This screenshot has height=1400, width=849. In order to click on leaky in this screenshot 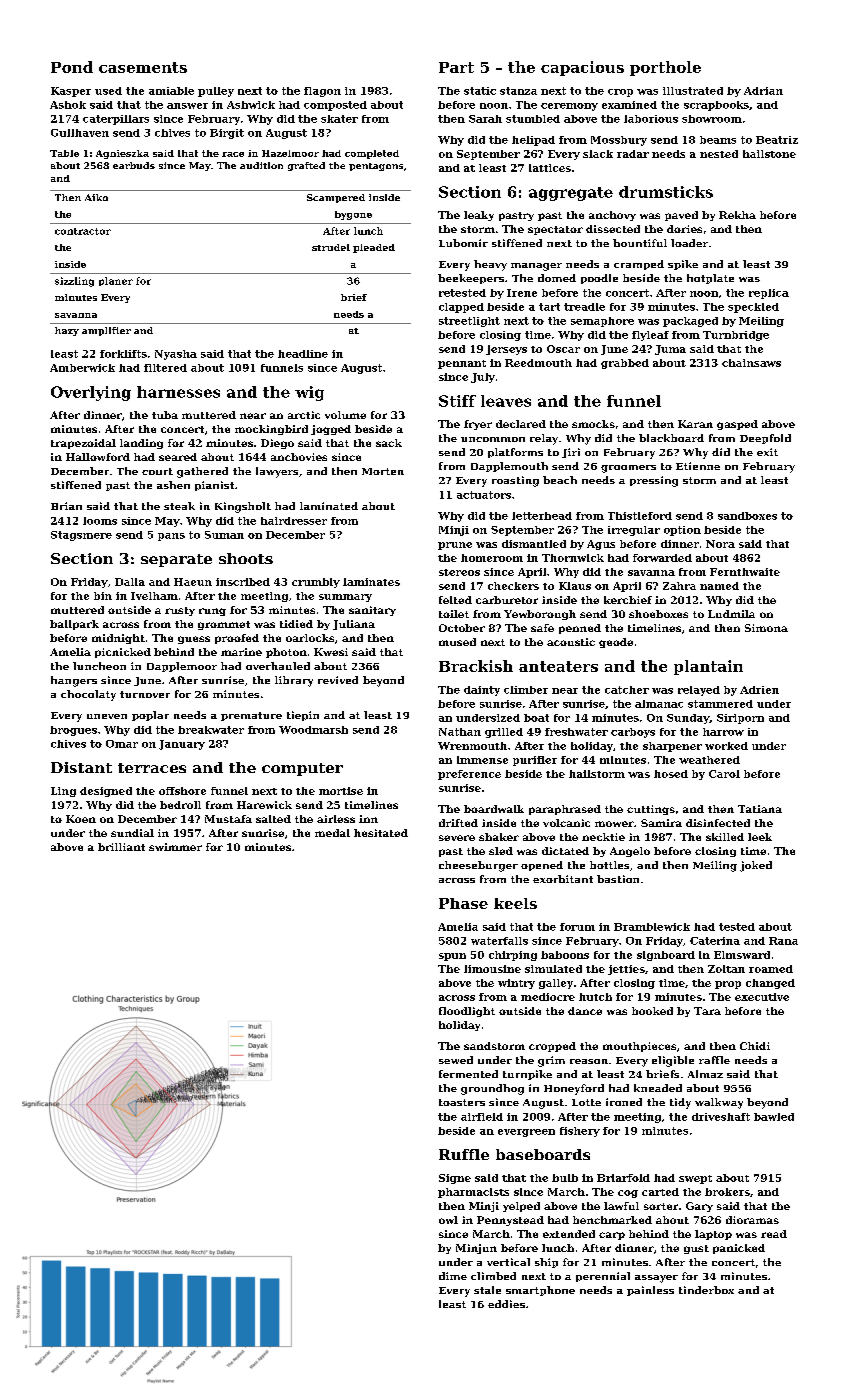, I will do `click(479, 216)`.
